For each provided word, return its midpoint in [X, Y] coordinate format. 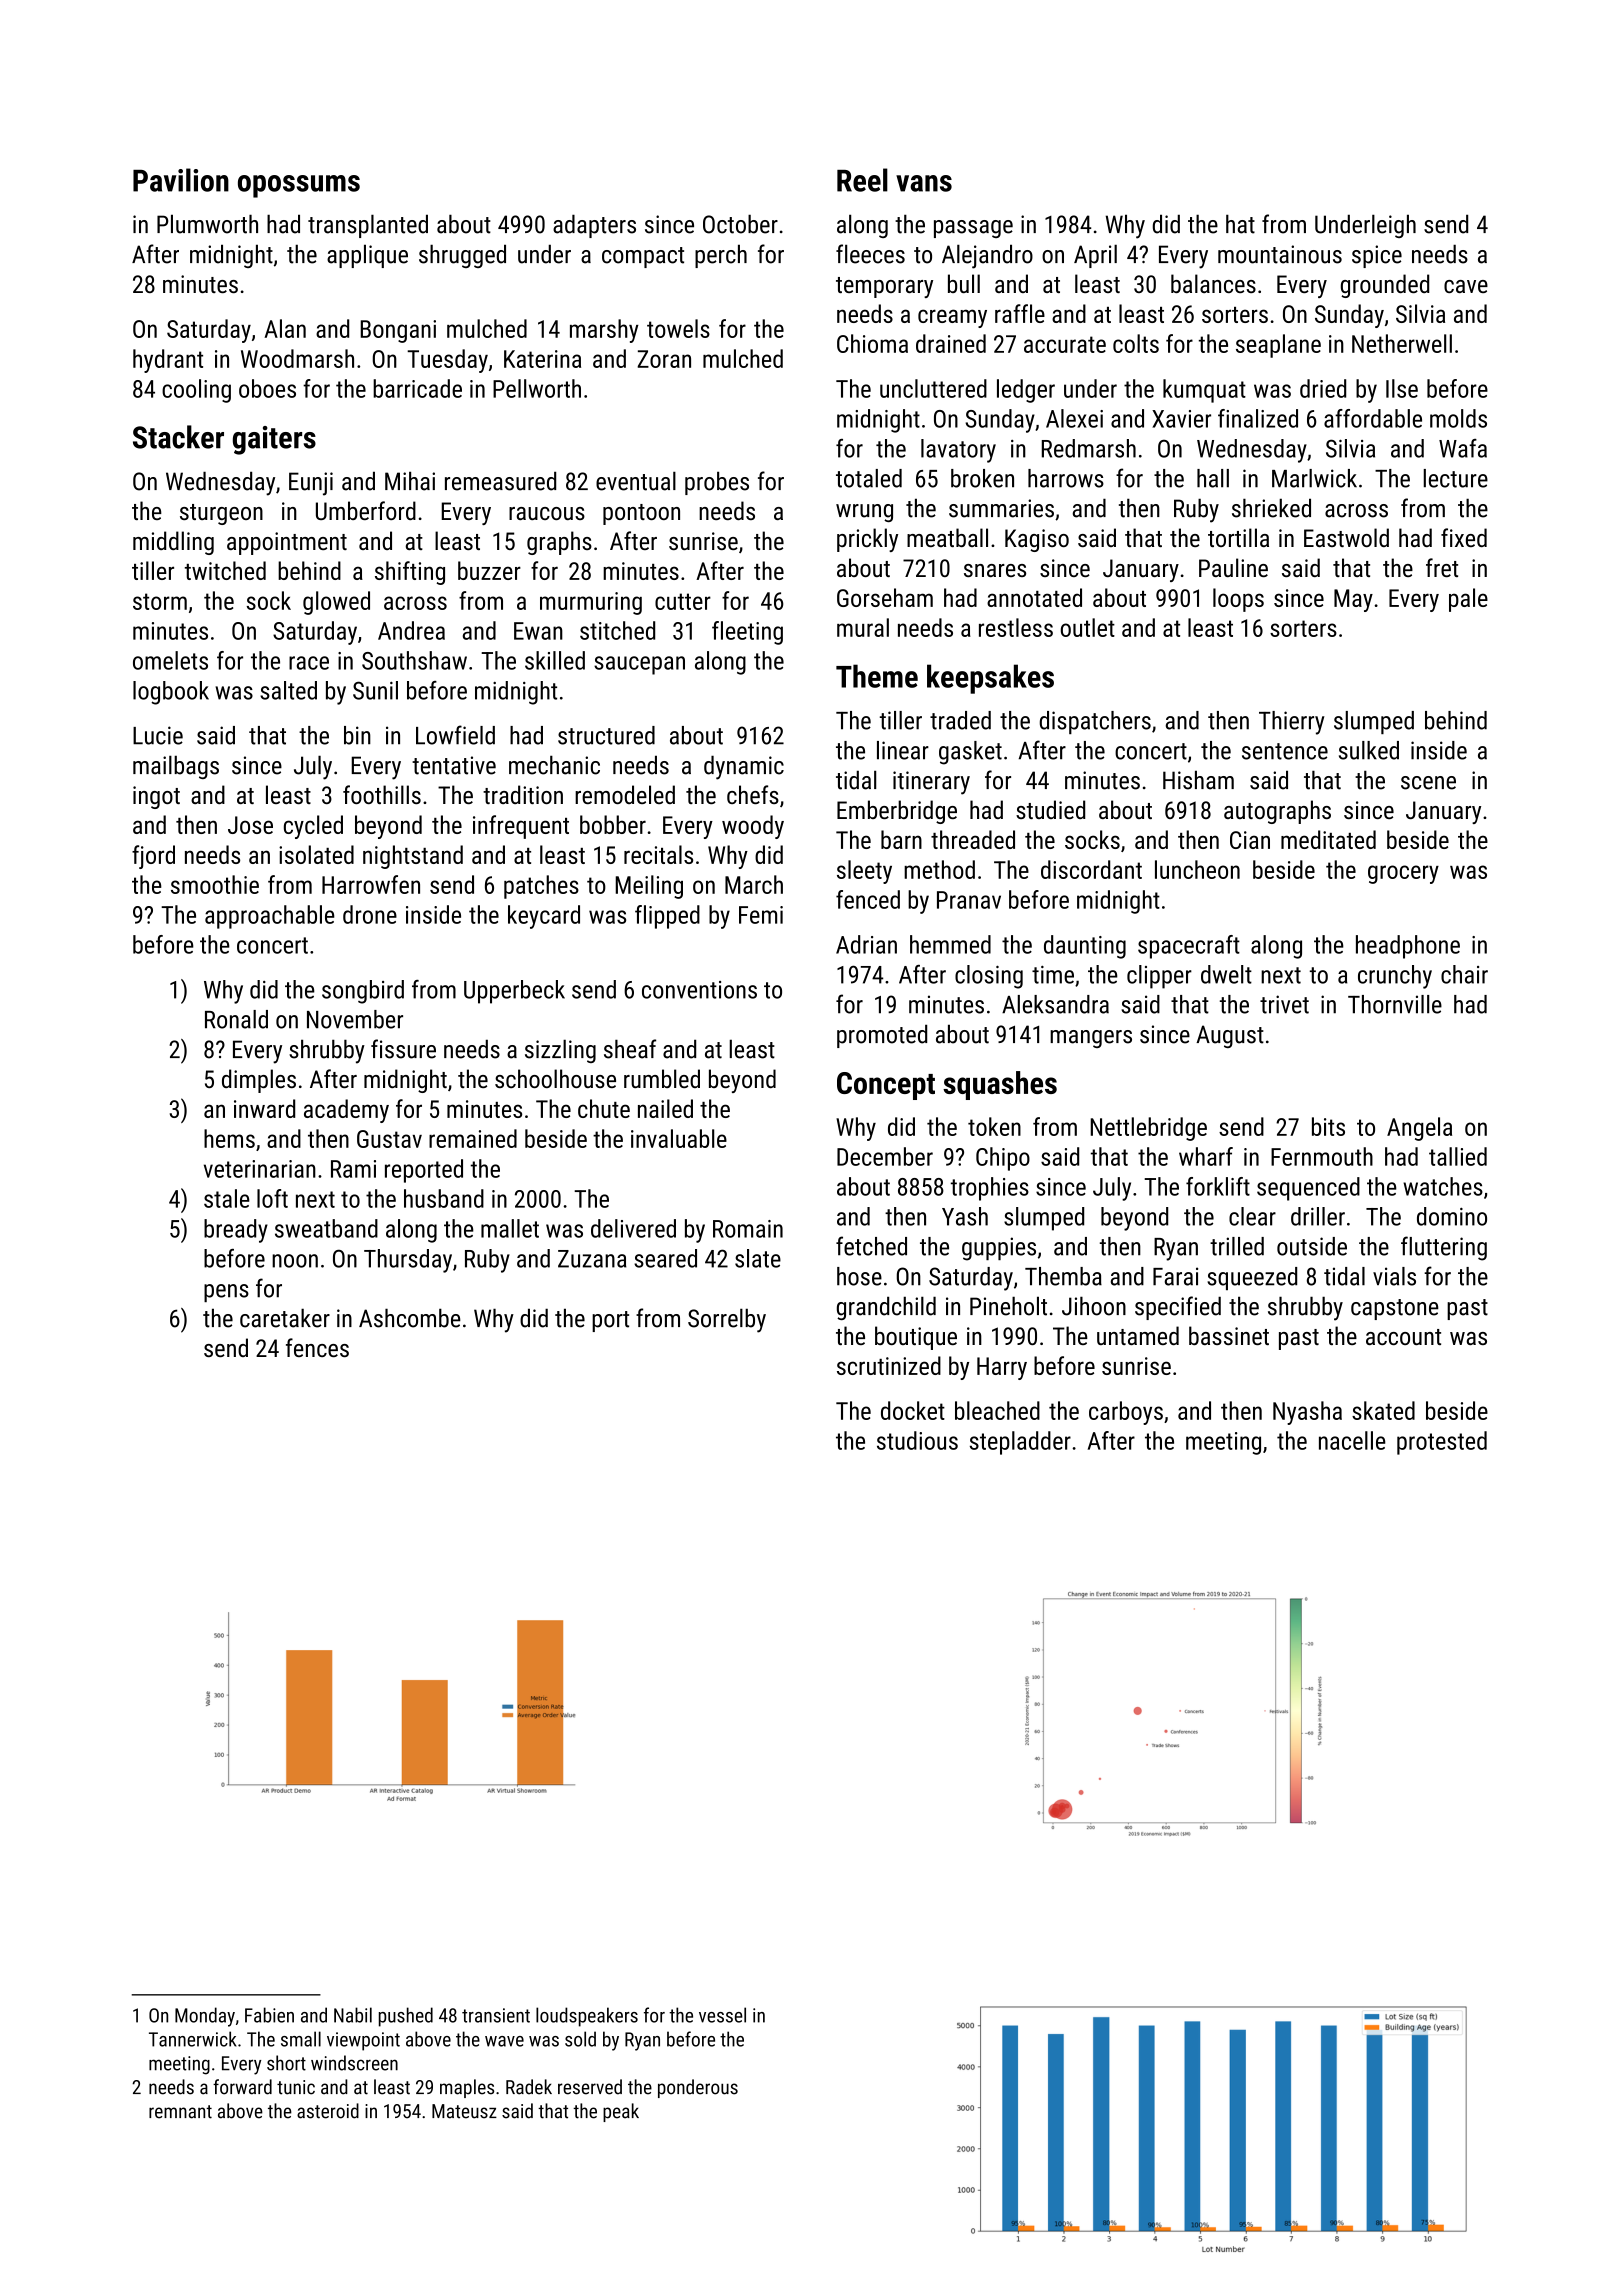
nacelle [1352, 1440]
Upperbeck [514, 992]
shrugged [462, 256]
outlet [1088, 627]
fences [317, 1347]
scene [1428, 783]
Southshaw [414, 660]
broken [982, 478]
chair [1464, 974]
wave [504, 2041]
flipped [667, 917]
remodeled [625, 794]
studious [917, 1440]
